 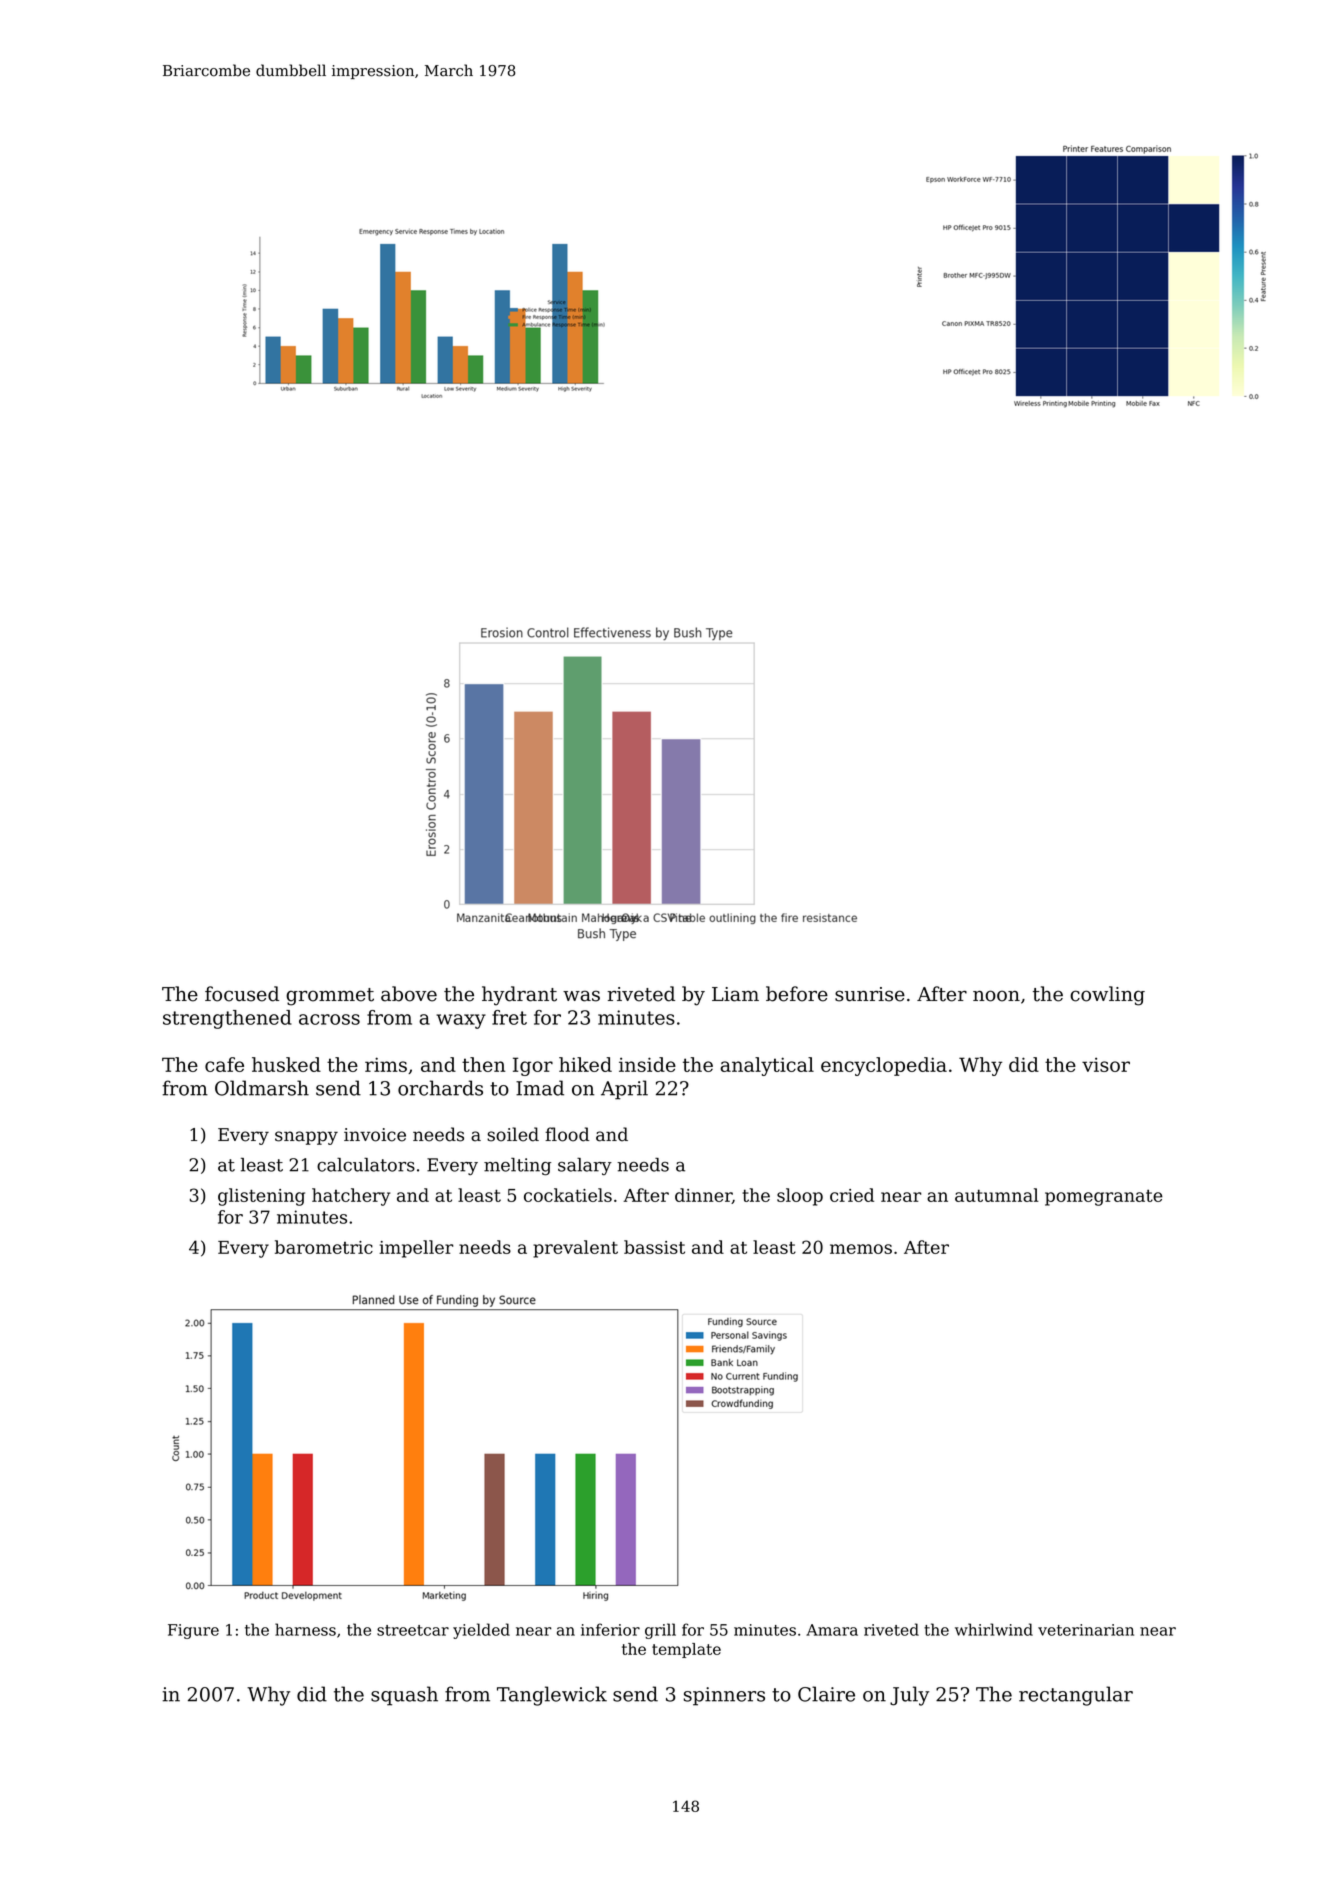 What do you see at coordinates (324, 1247) in the screenshot?
I see `barometric` at bounding box center [324, 1247].
